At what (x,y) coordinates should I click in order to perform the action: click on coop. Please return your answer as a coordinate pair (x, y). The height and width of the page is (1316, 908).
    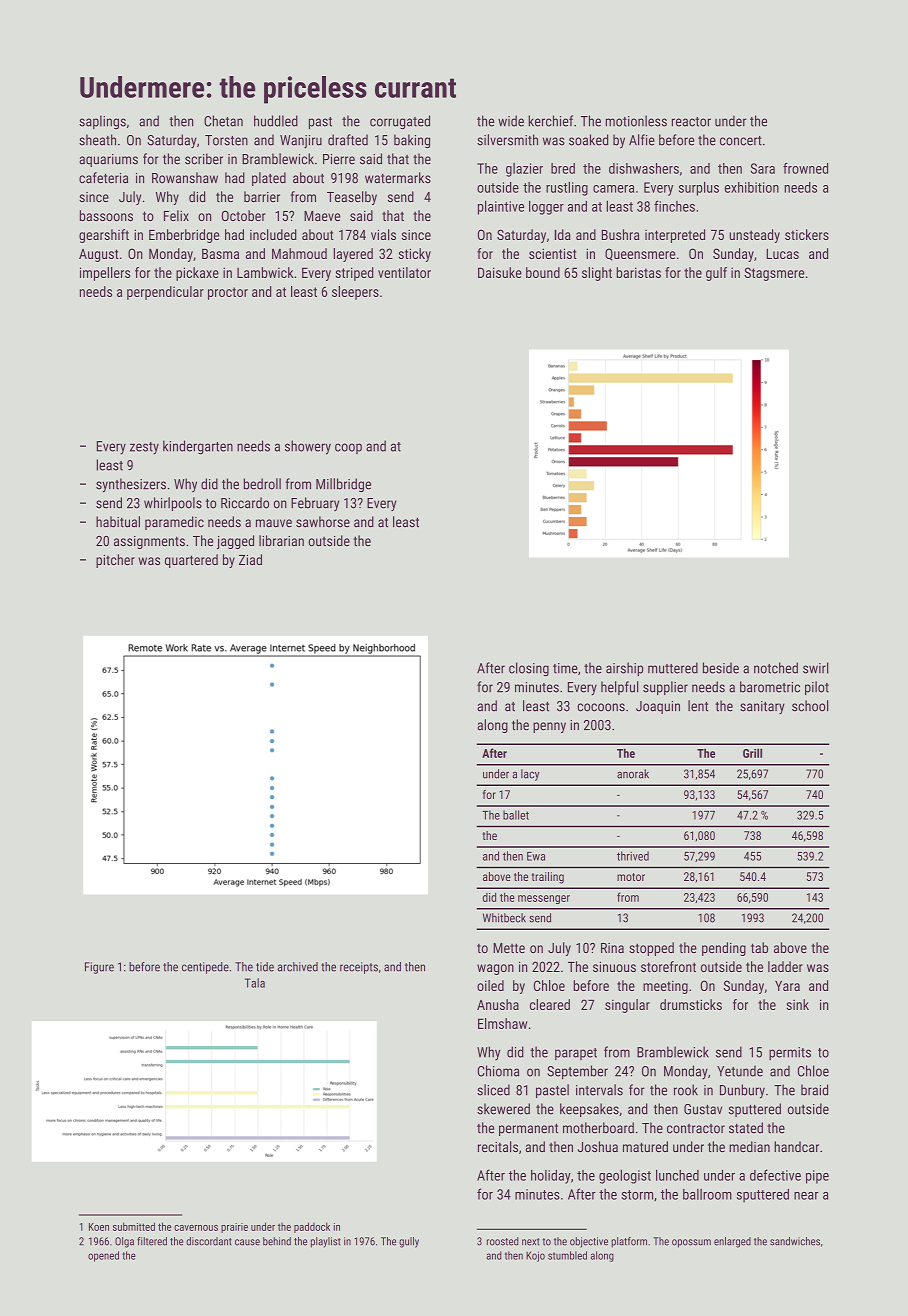
    Looking at the image, I should click on (348, 448).
